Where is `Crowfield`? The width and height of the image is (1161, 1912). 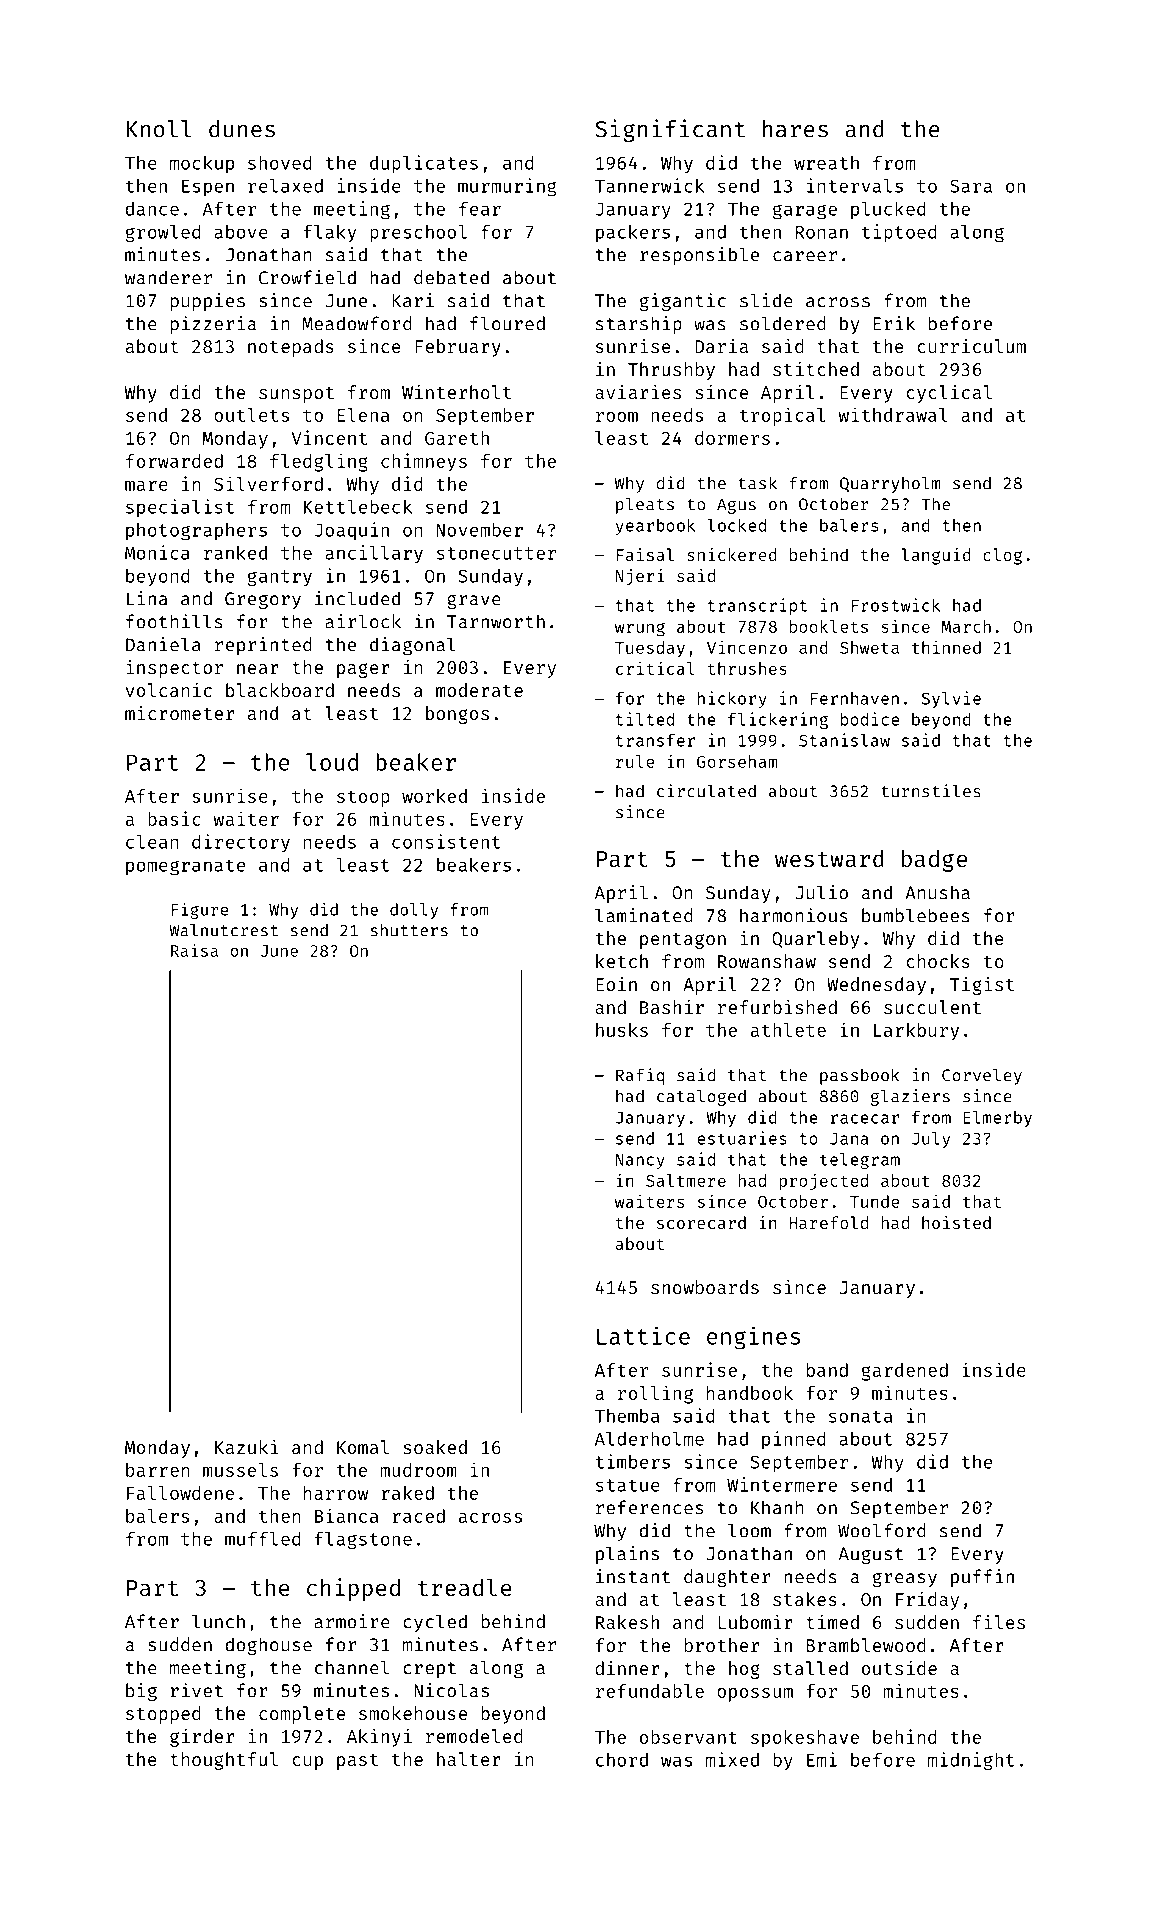
Crowfield is located at coordinates (307, 277).
